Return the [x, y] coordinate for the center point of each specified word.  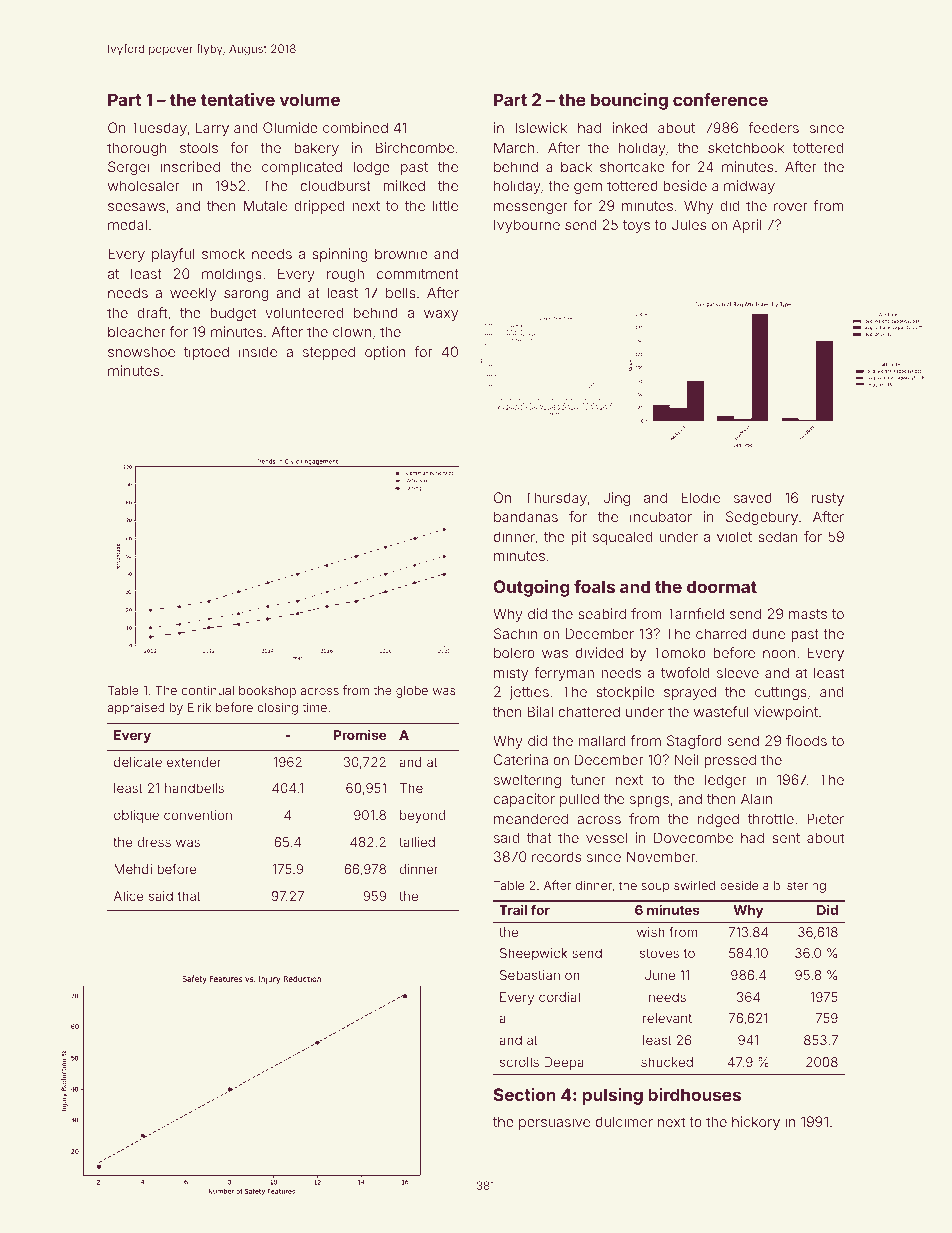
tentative [238, 99]
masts [808, 614]
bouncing [629, 101]
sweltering [527, 781]
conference [720, 99]
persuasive [554, 1123]
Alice [129, 896]
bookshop [267, 692]
